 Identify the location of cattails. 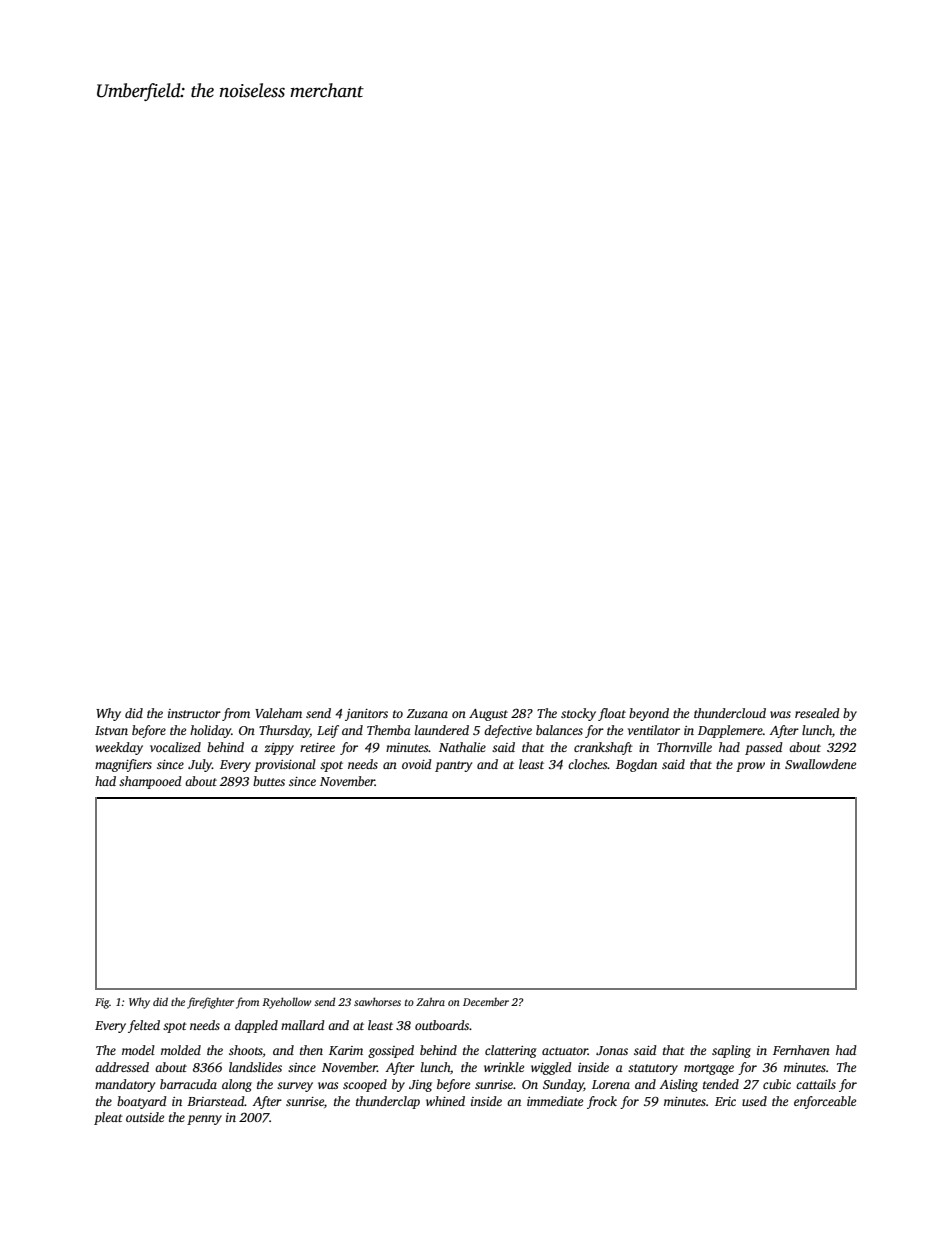
(816, 1084).
